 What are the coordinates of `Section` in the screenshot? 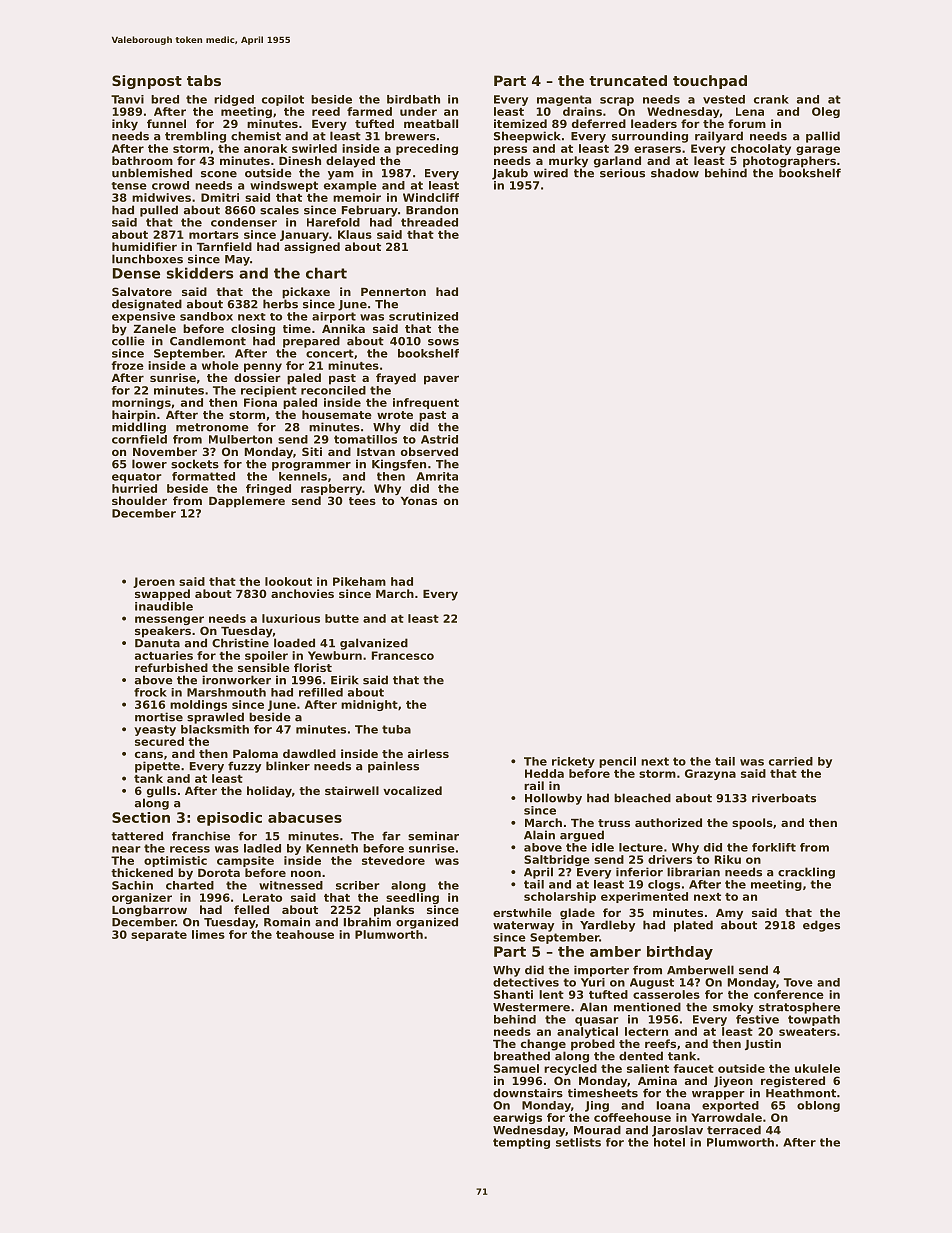 It's located at (141, 817).
